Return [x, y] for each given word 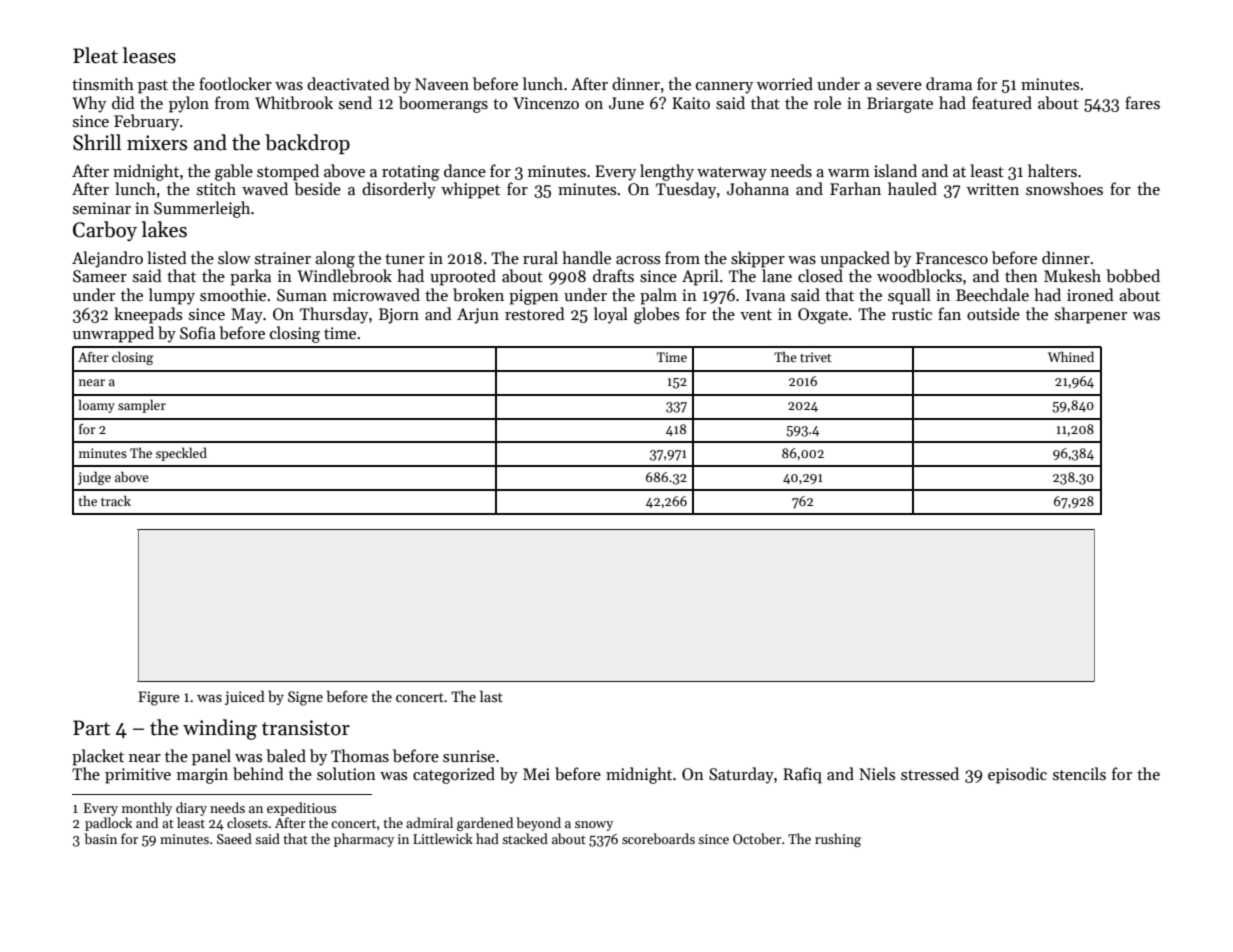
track [116, 500]
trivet [816, 357]
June [626, 103]
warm [849, 173]
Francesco [952, 258]
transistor [306, 728]
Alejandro [107, 259]
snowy [594, 826]
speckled [181, 454]
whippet [470, 190]
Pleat [95, 55]
